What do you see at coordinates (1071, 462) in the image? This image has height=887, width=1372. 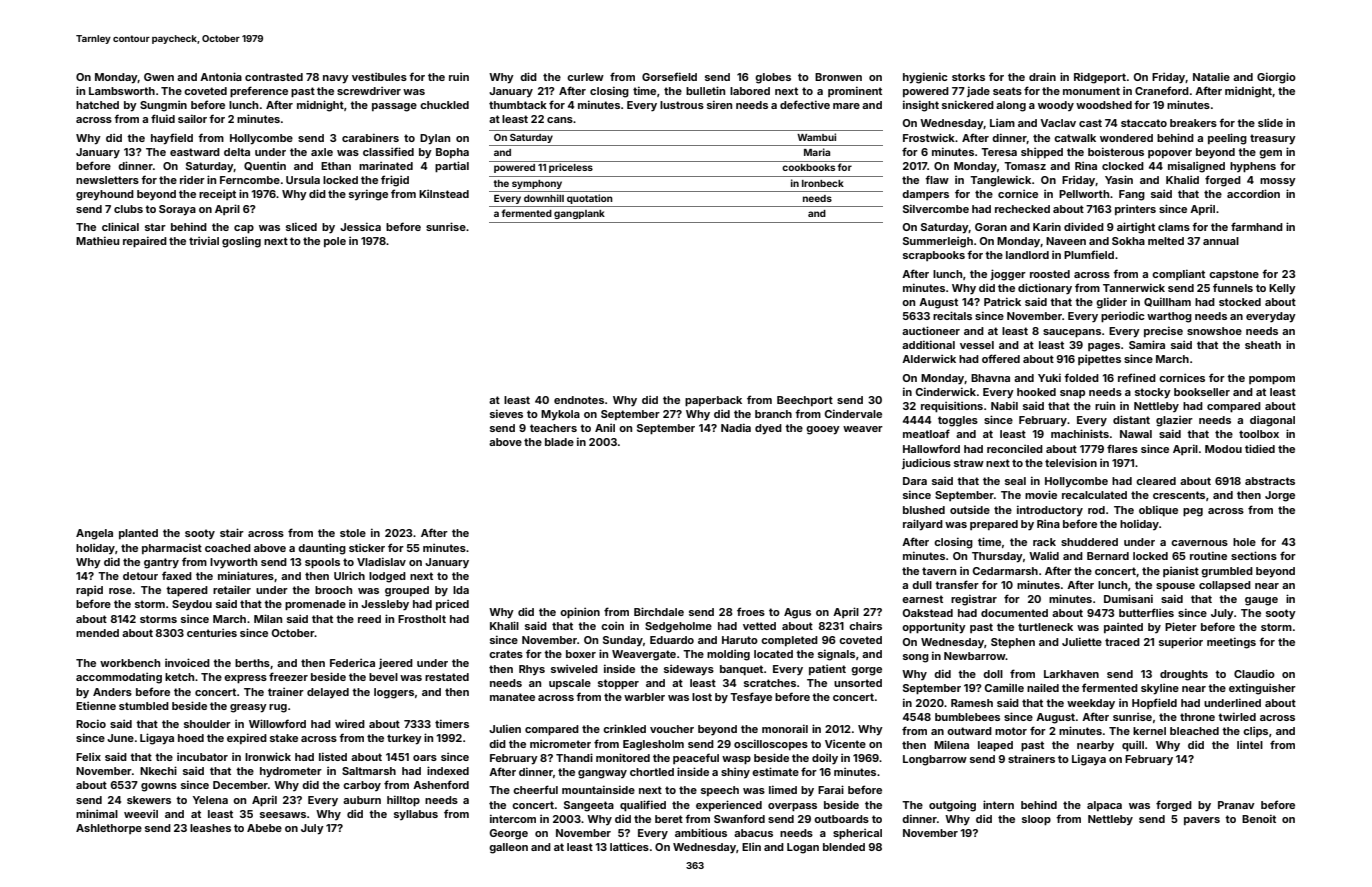 I see `television` at bounding box center [1071, 462].
